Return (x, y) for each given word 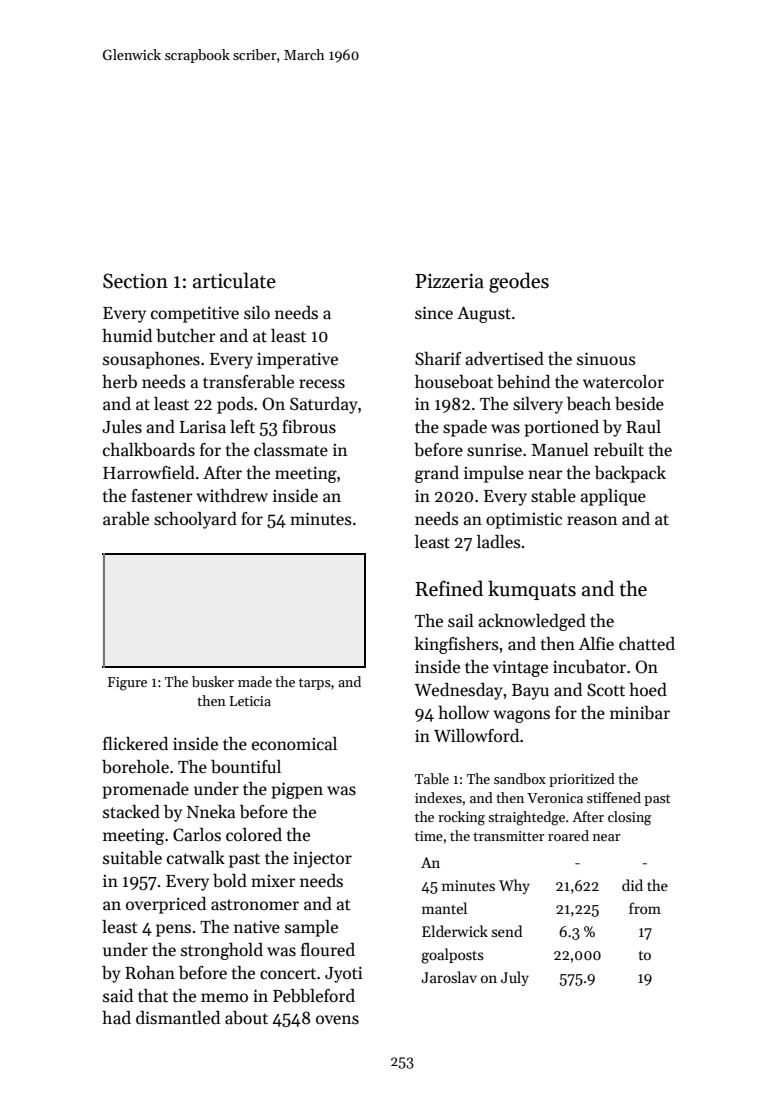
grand (437, 474)
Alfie (596, 644)
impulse (494, 474)
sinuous (606, 358)
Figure (127, 684)
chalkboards (149, 450)
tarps (315, 684)
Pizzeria (449, 281)
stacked (131, 812)
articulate (234, 280)
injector (322, 859)
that (153, 995)
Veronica (555, 798)
